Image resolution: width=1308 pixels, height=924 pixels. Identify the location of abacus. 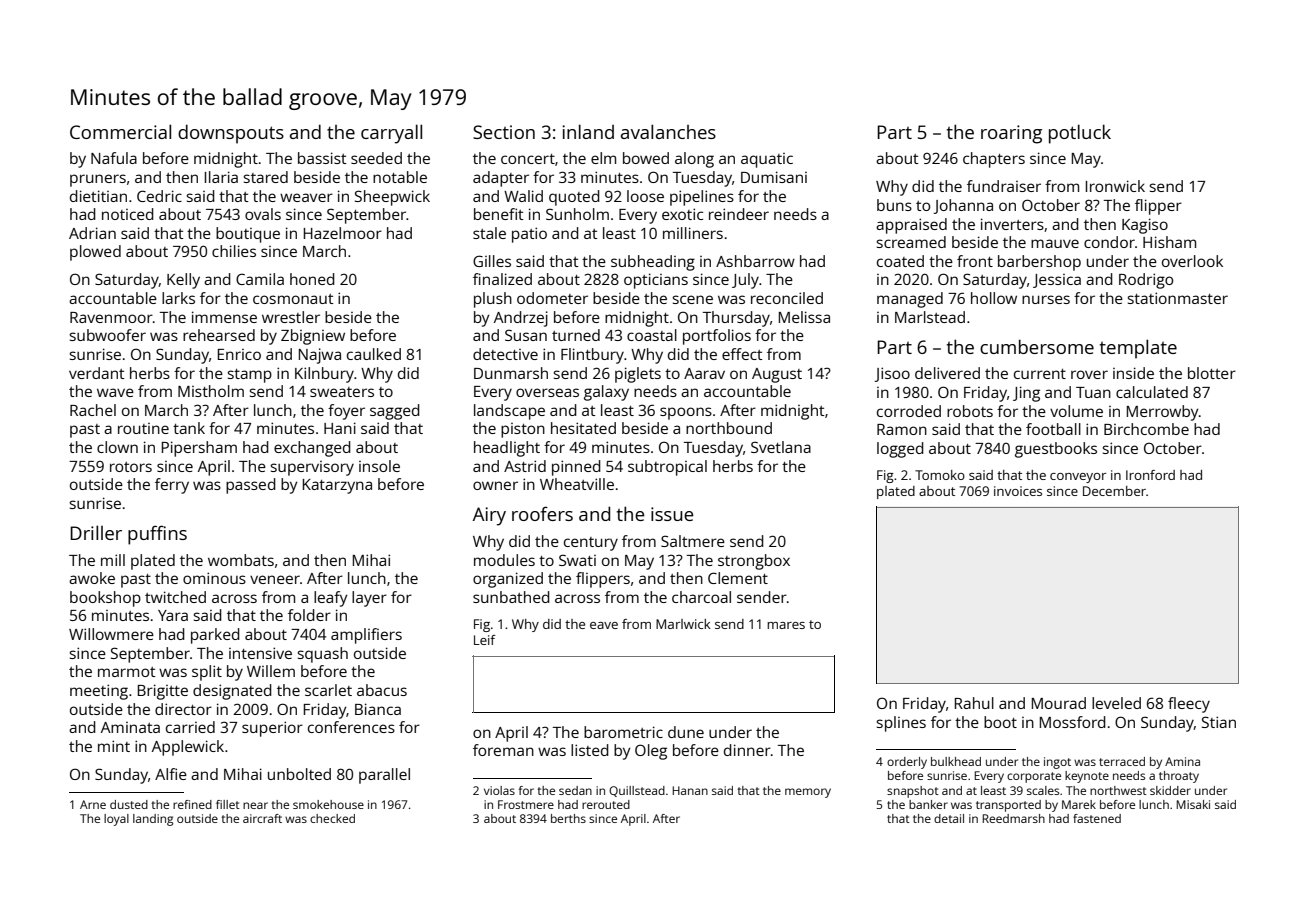
(382, 690).
